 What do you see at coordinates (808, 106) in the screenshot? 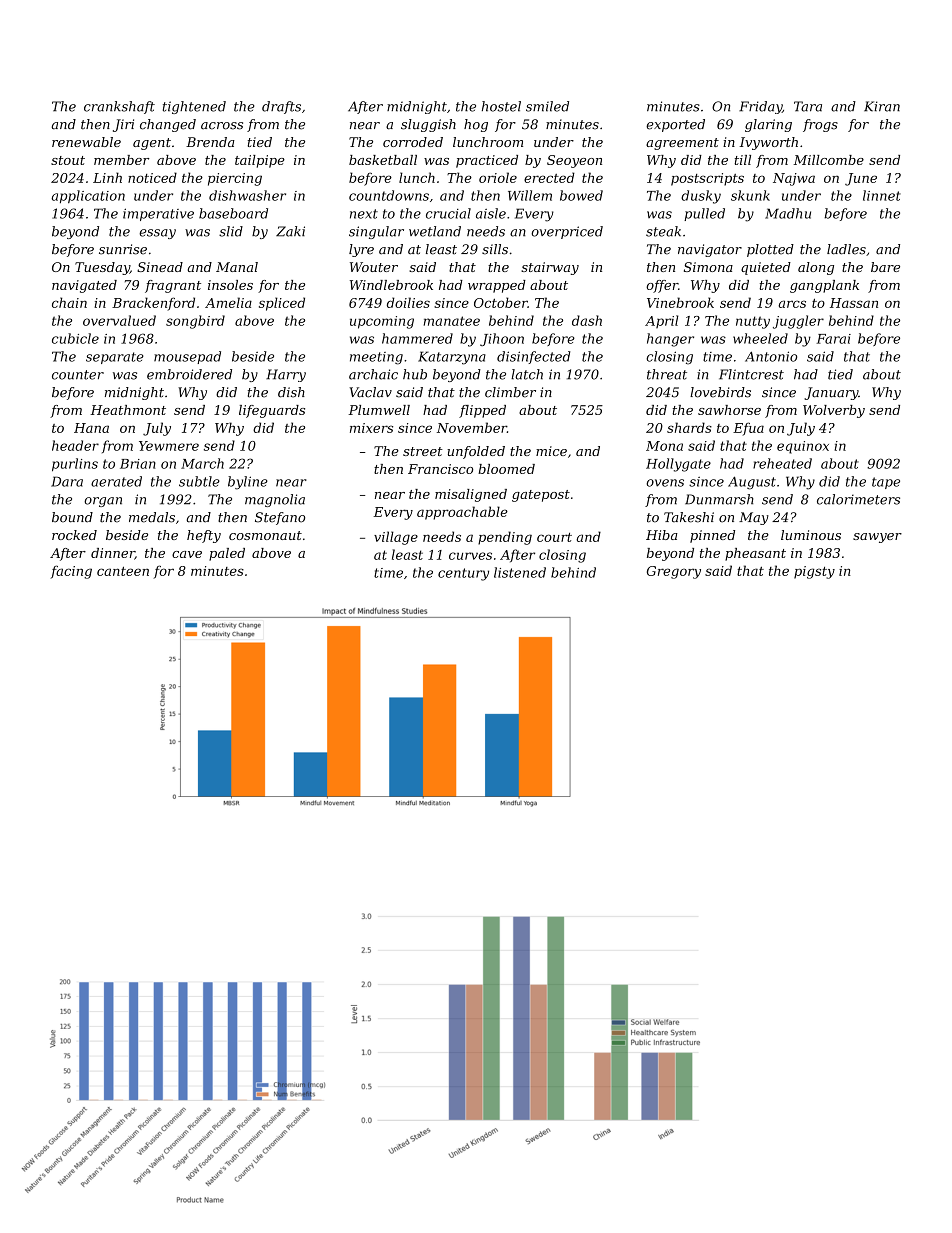
I see `Tara` at bounding box center [808, 106].
